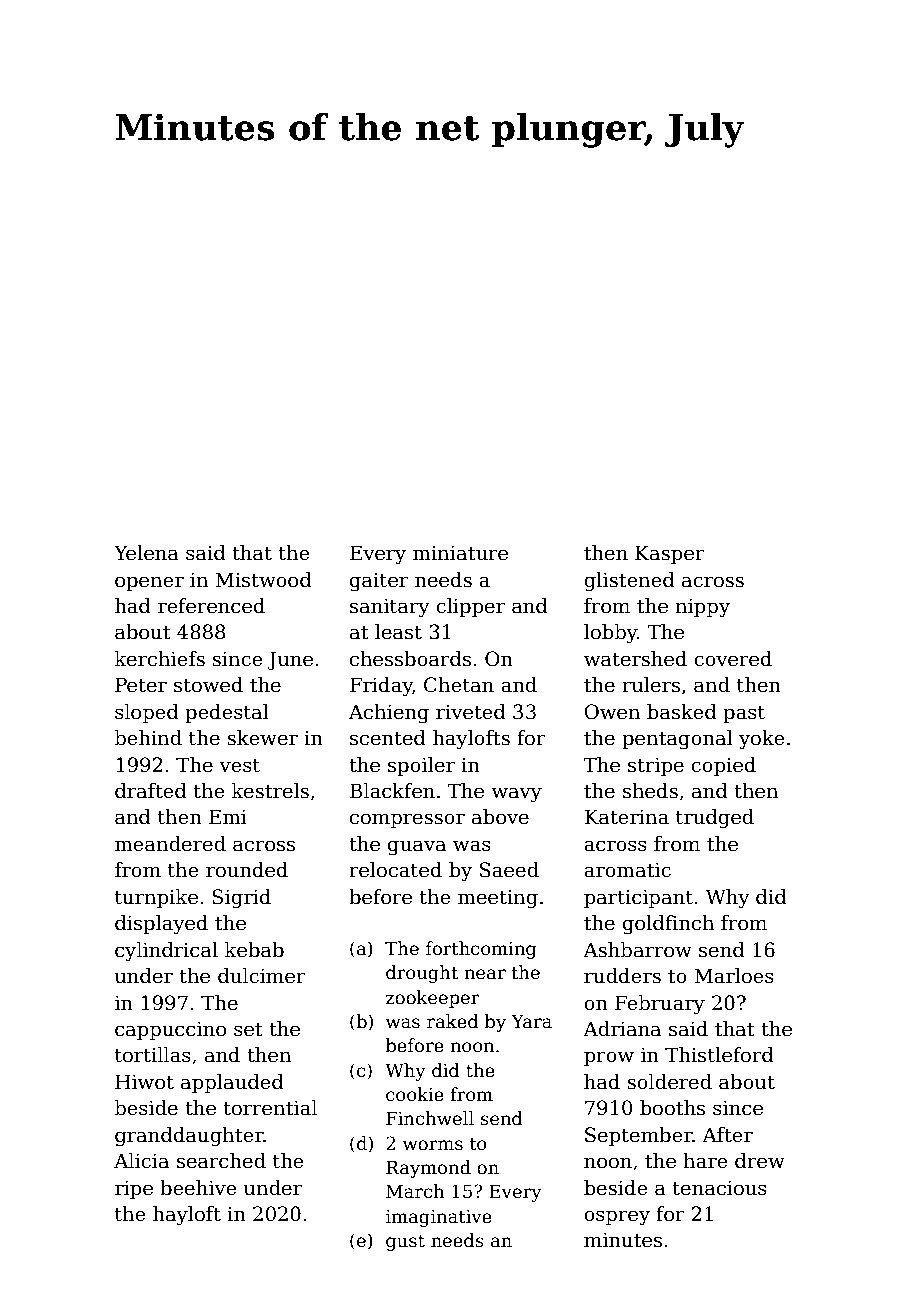  What do you see at coordinates (439, 1218) in the page?
I see `imaginative` at bounding box center [439, 1218].
